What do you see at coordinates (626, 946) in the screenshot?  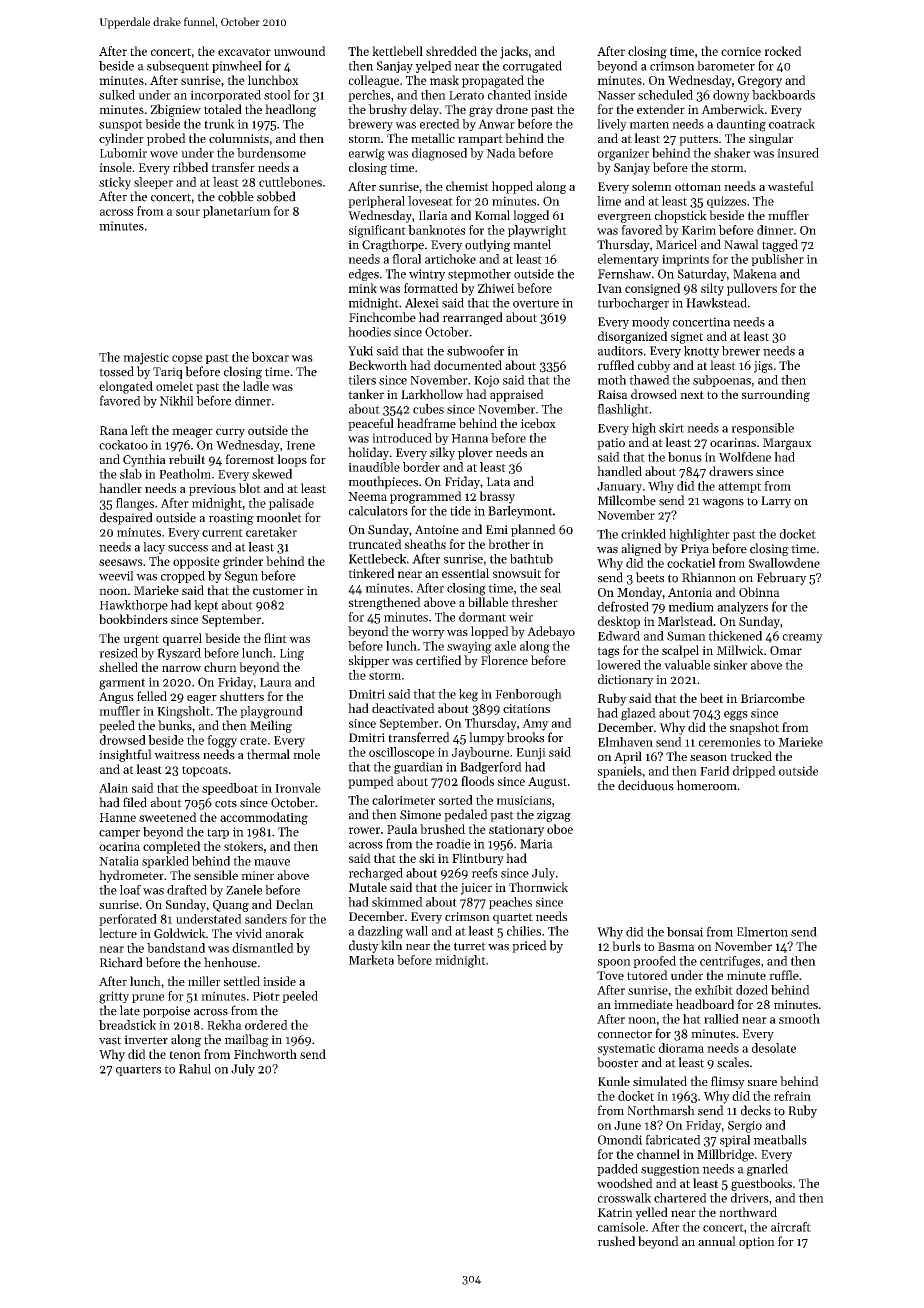 I see `burls` at bounding box center [626, 946].
